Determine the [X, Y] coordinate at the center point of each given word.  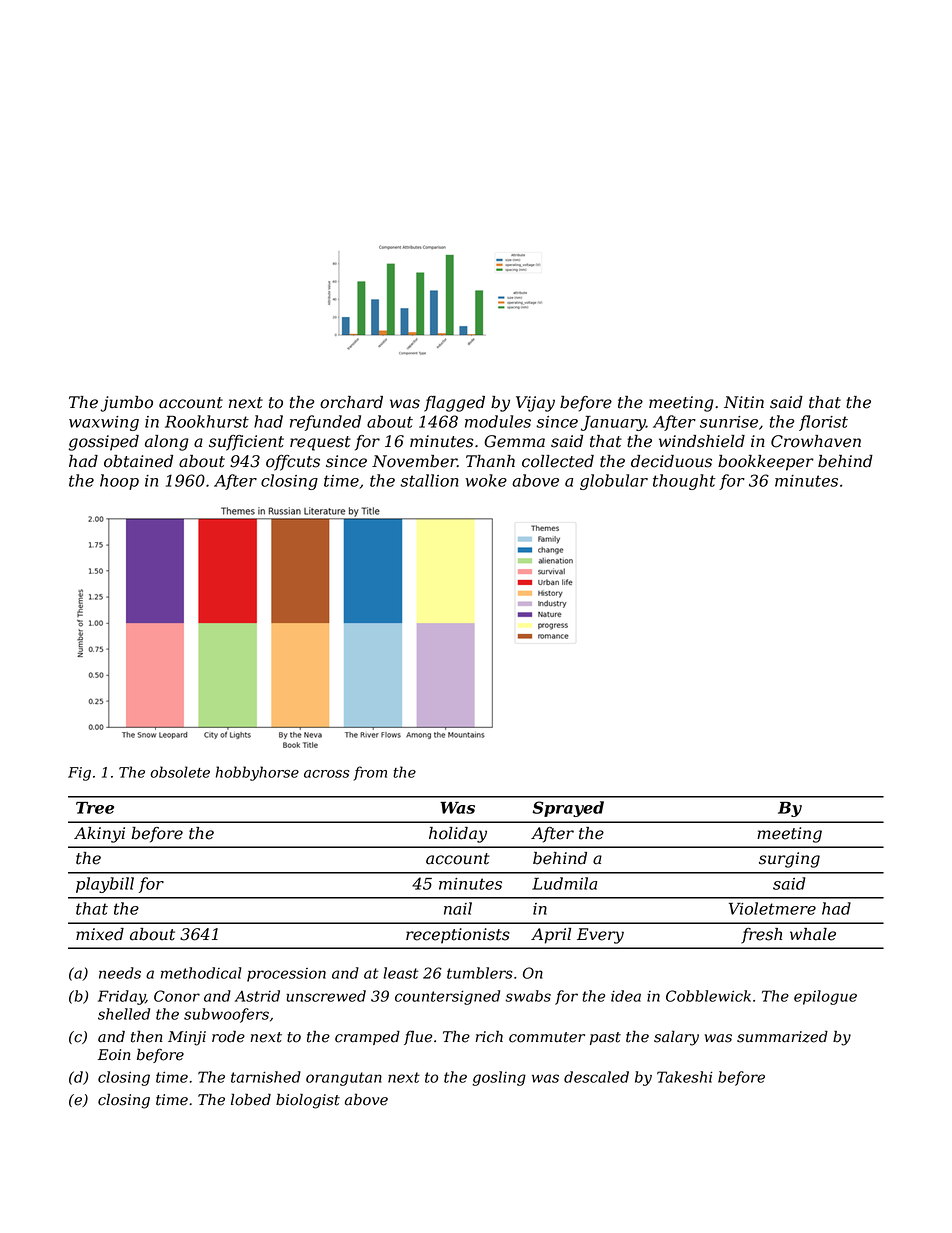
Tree [95, 808]
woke [486, 480]
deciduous [671, 461]
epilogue [825, 997]
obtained [138, 461]
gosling [499, 1078]
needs [120, 973]
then [146, 1036]
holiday [458, 835]
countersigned [447, 997]
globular [614, 482]
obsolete [180, 772]
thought [684, 482]
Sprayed [568, 809]
